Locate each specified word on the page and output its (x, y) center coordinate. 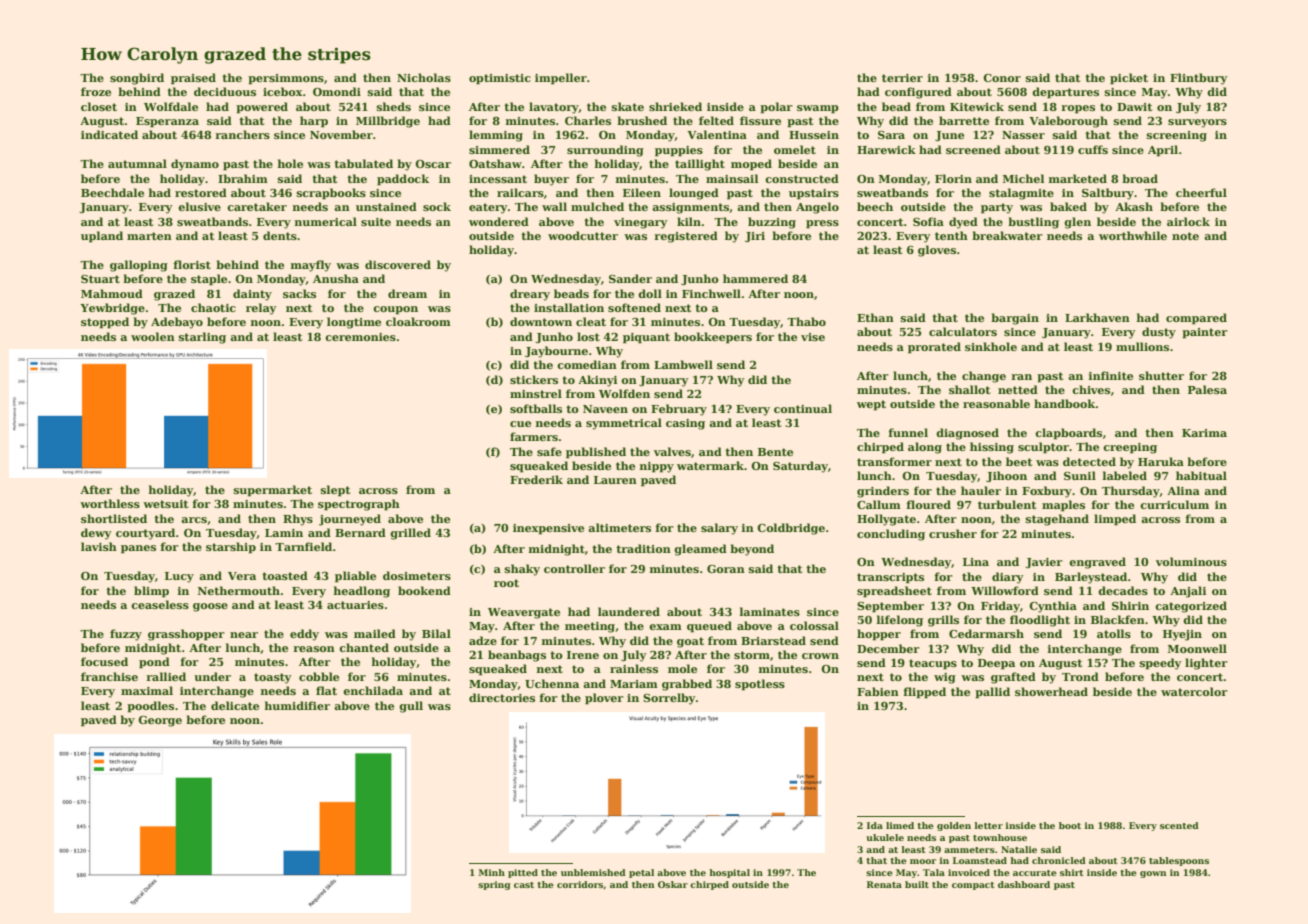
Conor (1002, 78)
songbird (137, 79)
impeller (561, 79)
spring (494, 885)
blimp (151, 592)
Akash (1134, 206)
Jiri (755, 237)
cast (524, 885)
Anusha (336, 278)
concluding (891, 535)
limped (1115, 520)
